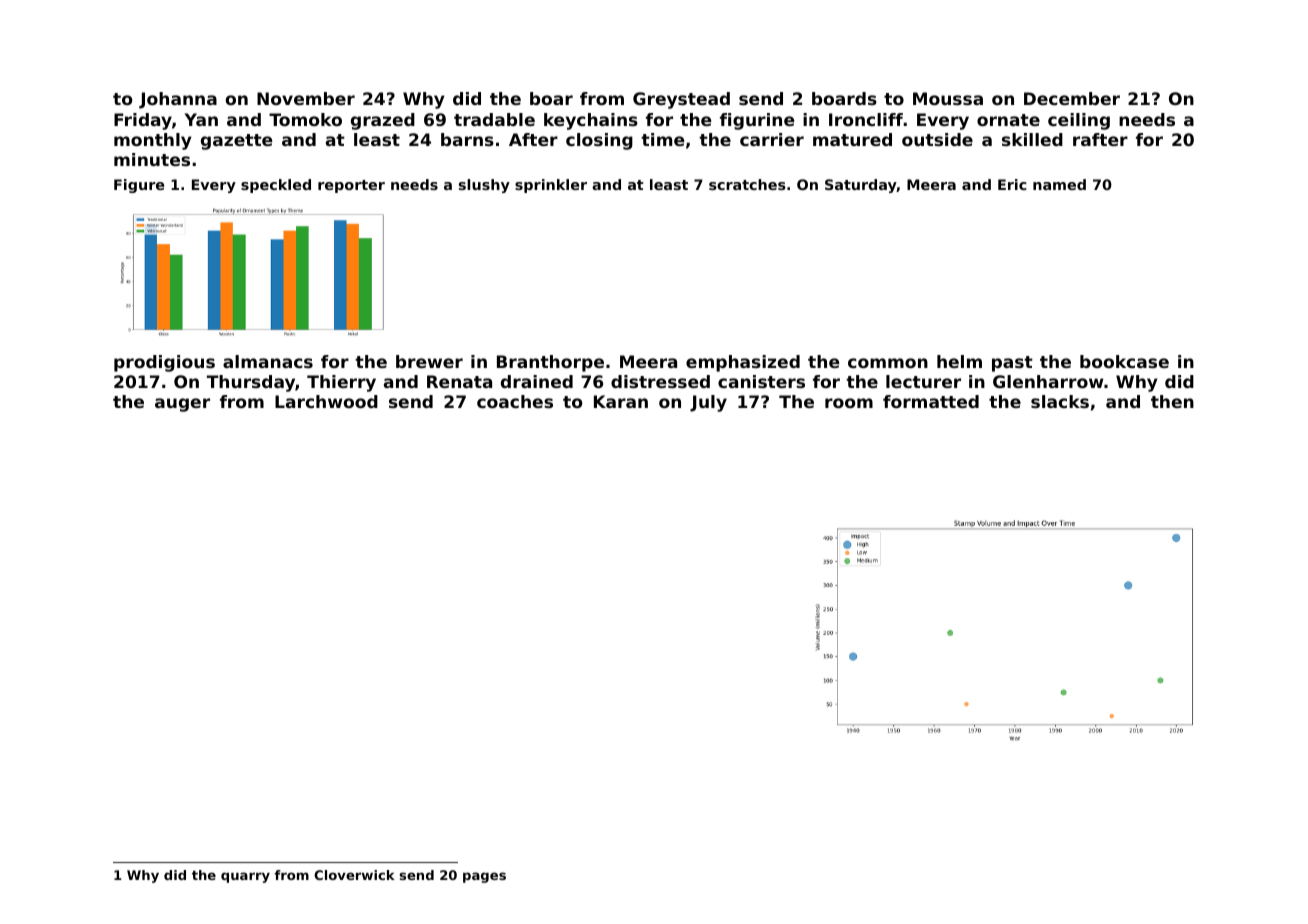 This screenshot has width=1308, height=924. Describe the element at coordinates (551, 186) in the screenshot. I see `sprinkler` at that location.
